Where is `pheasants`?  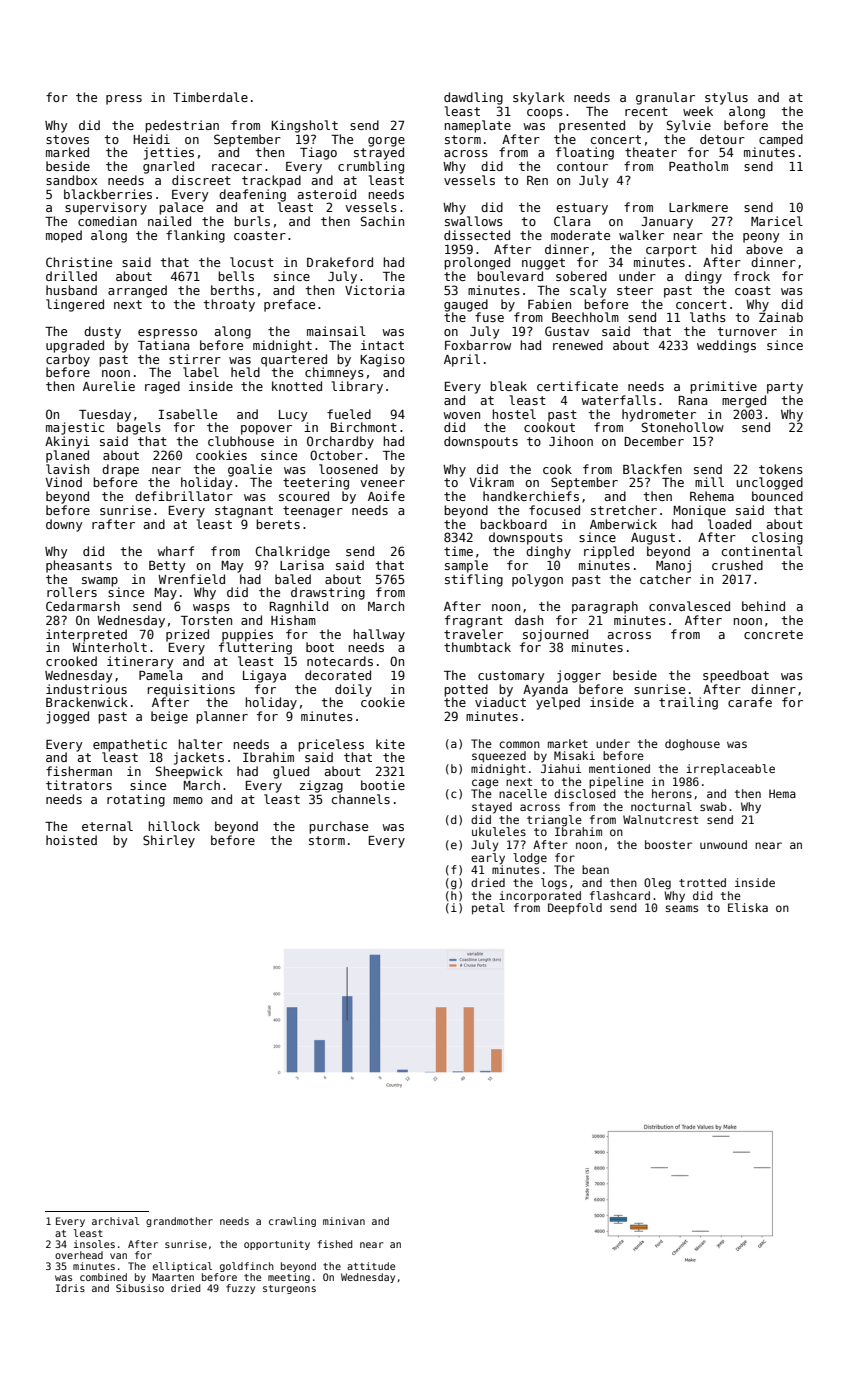
pheasants is located at coordinates (79, 566).
